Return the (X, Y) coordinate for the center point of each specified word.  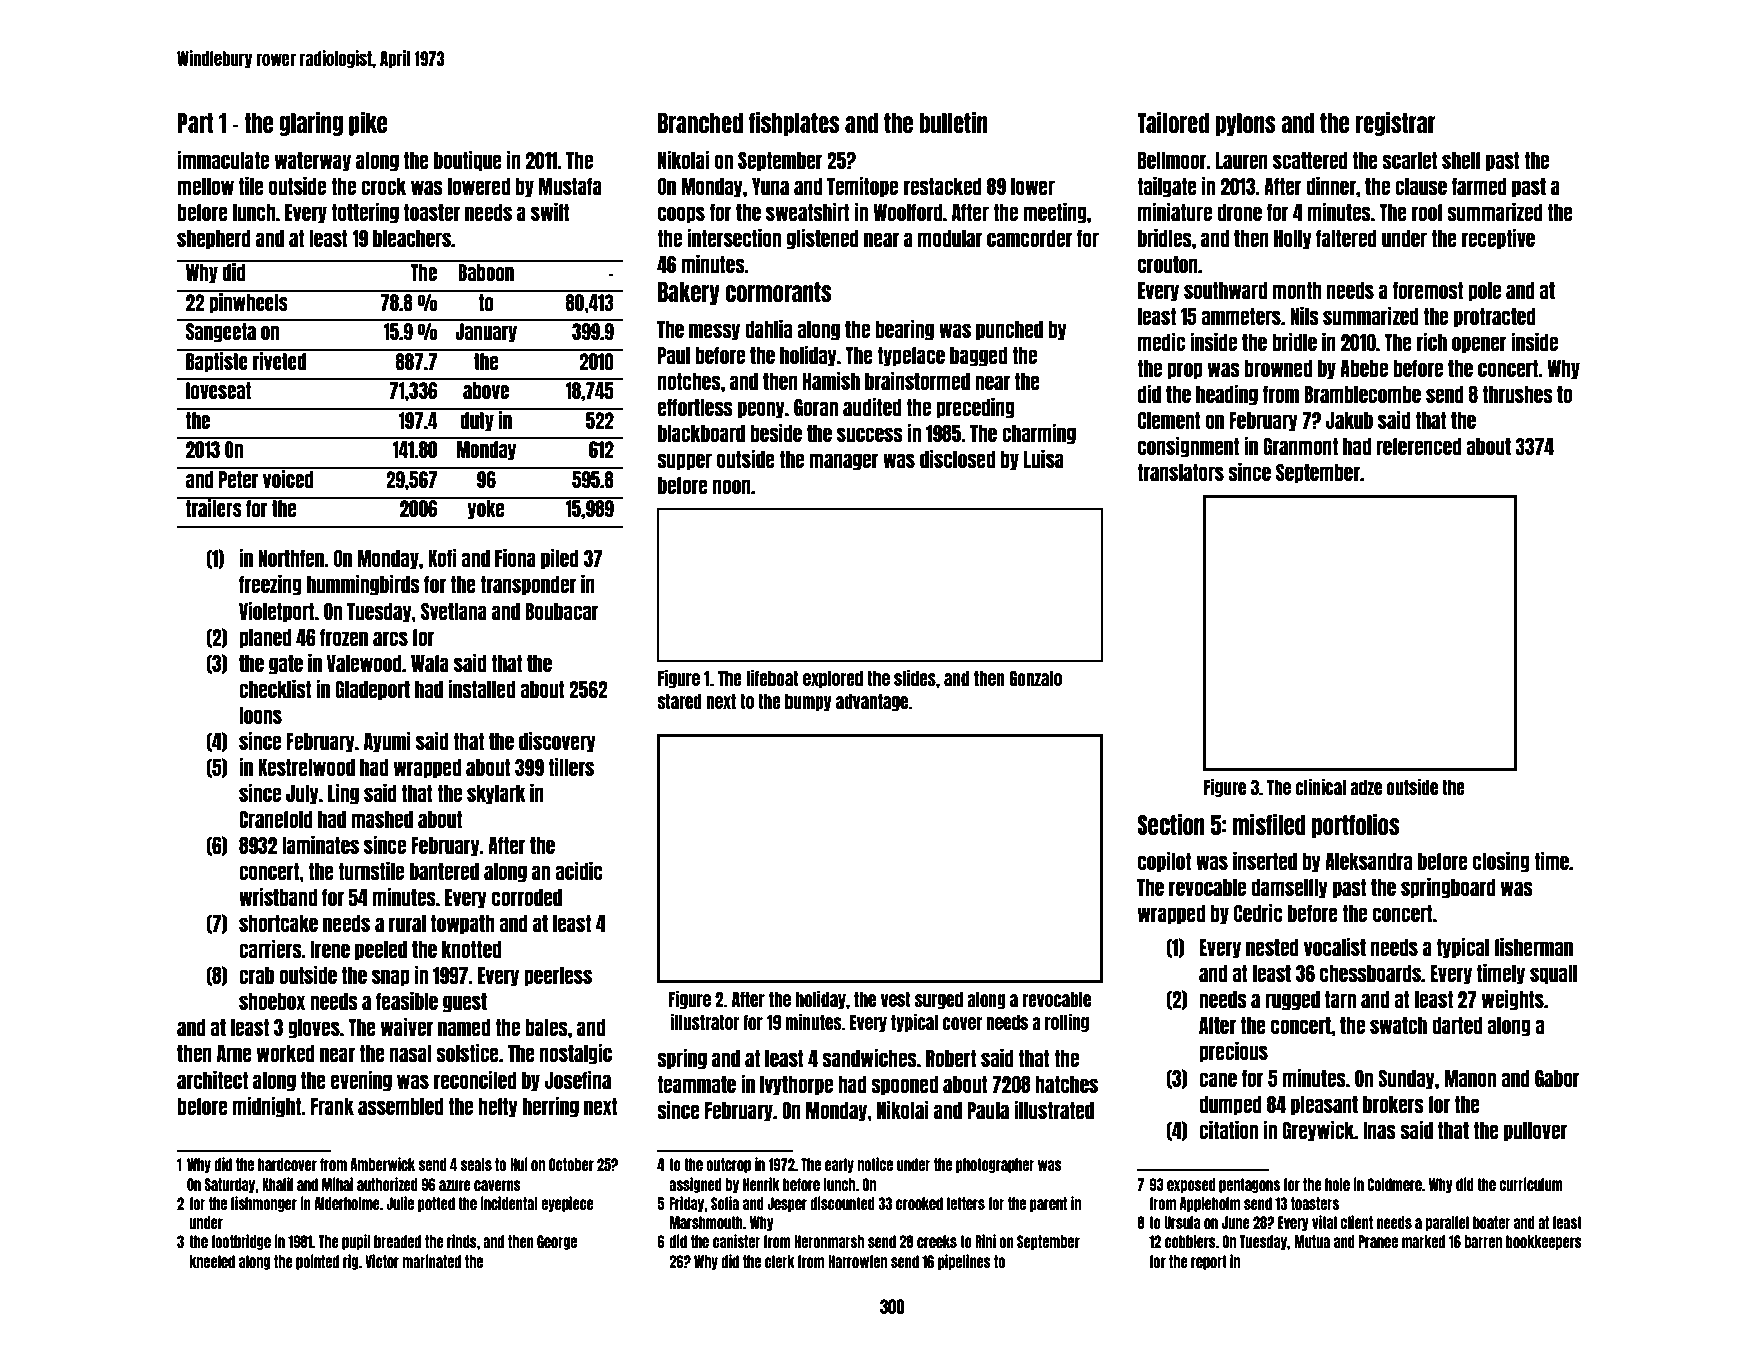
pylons (1245, 124)
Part (196, 123)
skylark (496, 795)
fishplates (794, 123)
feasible (407, 1000)
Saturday (230, 1185)
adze (1366, 787)
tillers (571, 766)
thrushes (1518, 394)
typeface (911, 357)
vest (896, 999)
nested (1272, 947)
